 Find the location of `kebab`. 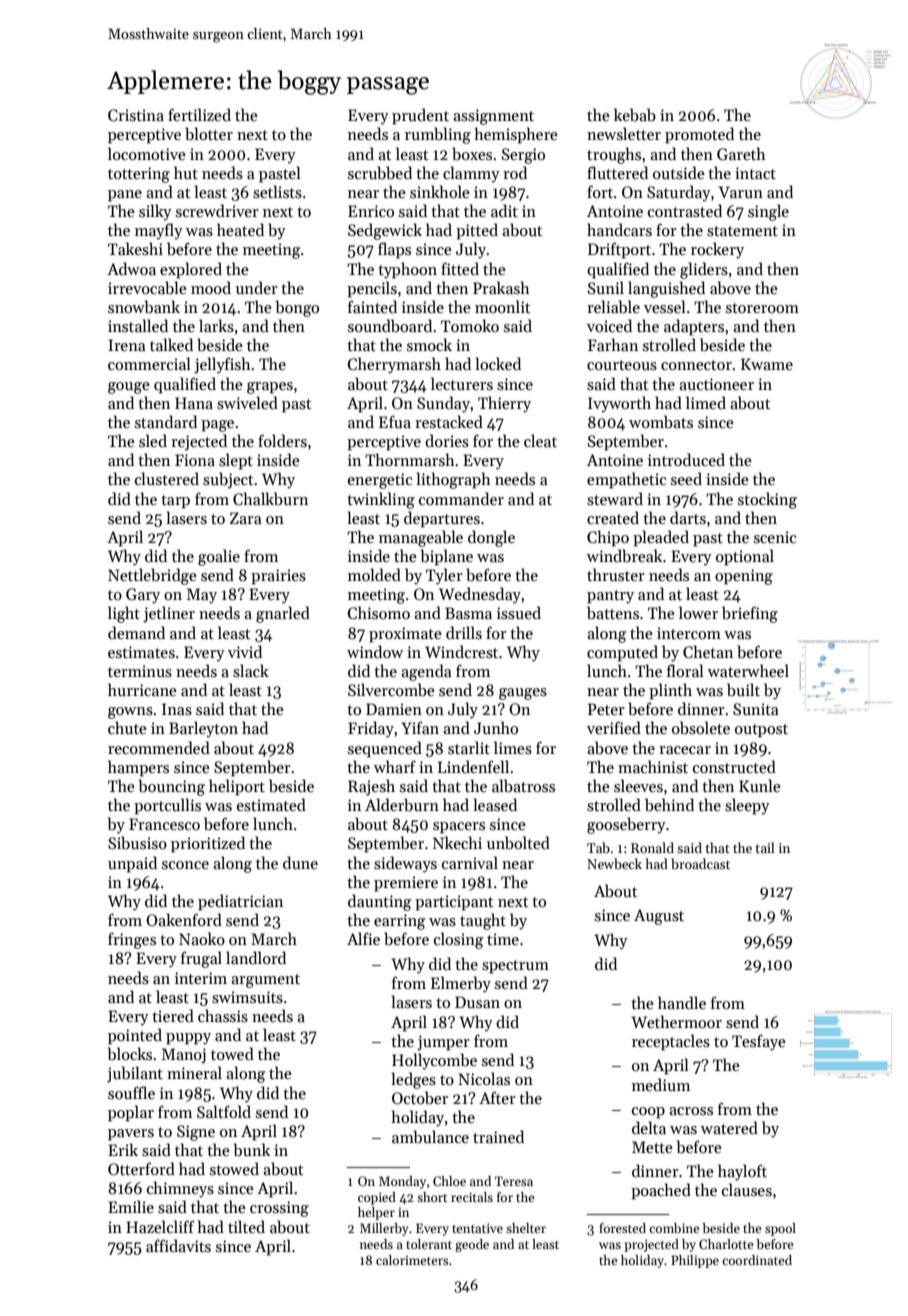

kebab is located at coordinates (635, 115).
